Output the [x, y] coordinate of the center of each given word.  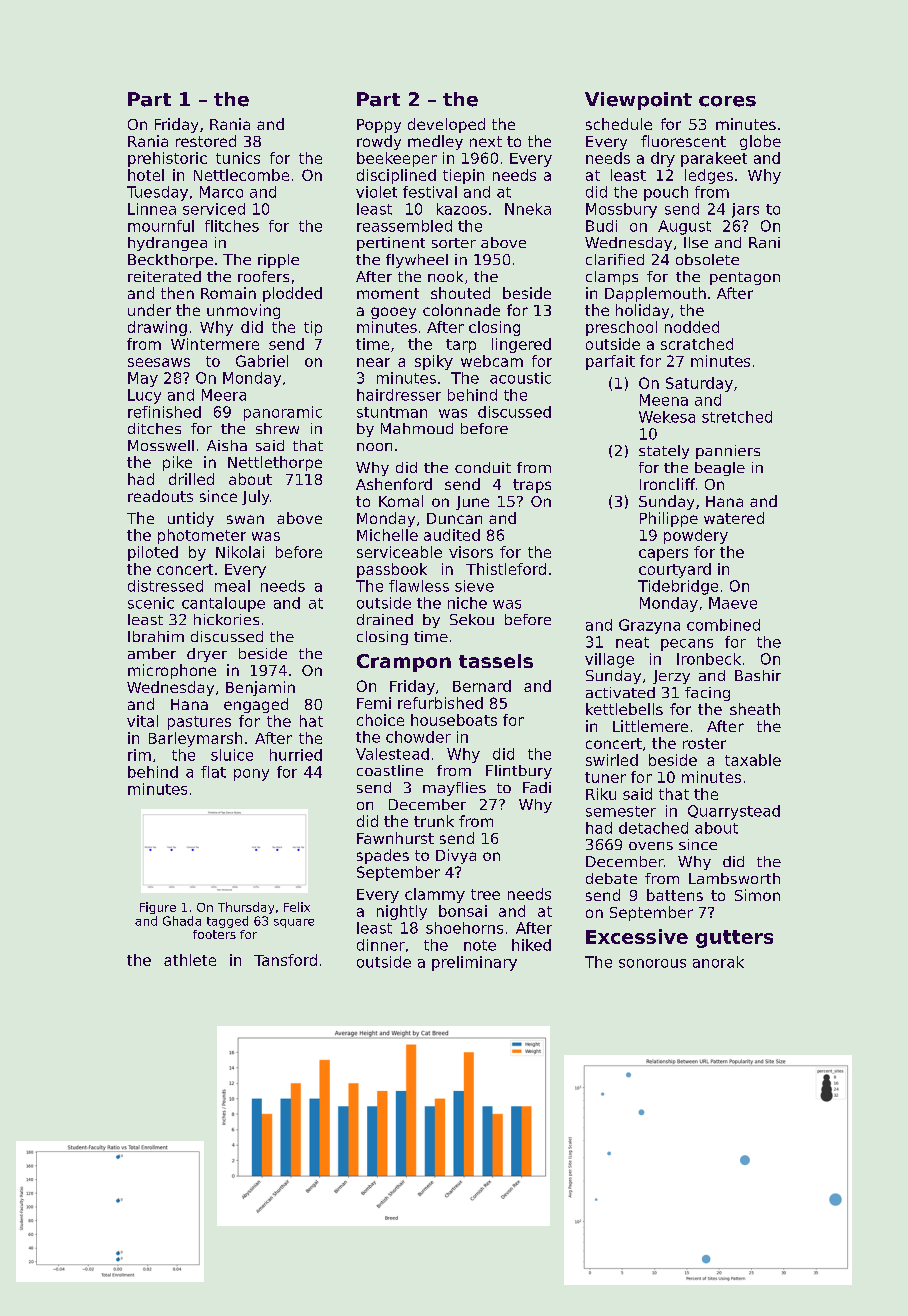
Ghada [182, 921]
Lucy [144, 396]
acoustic [520, 378]
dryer [207, 655]
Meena [664, 400]
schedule [619, 124]
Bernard [482, 686]
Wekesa [667, 417]
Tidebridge [678, 587]
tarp [461, 346]
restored [206, 141]
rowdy [379, 142]
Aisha [227, 445]
